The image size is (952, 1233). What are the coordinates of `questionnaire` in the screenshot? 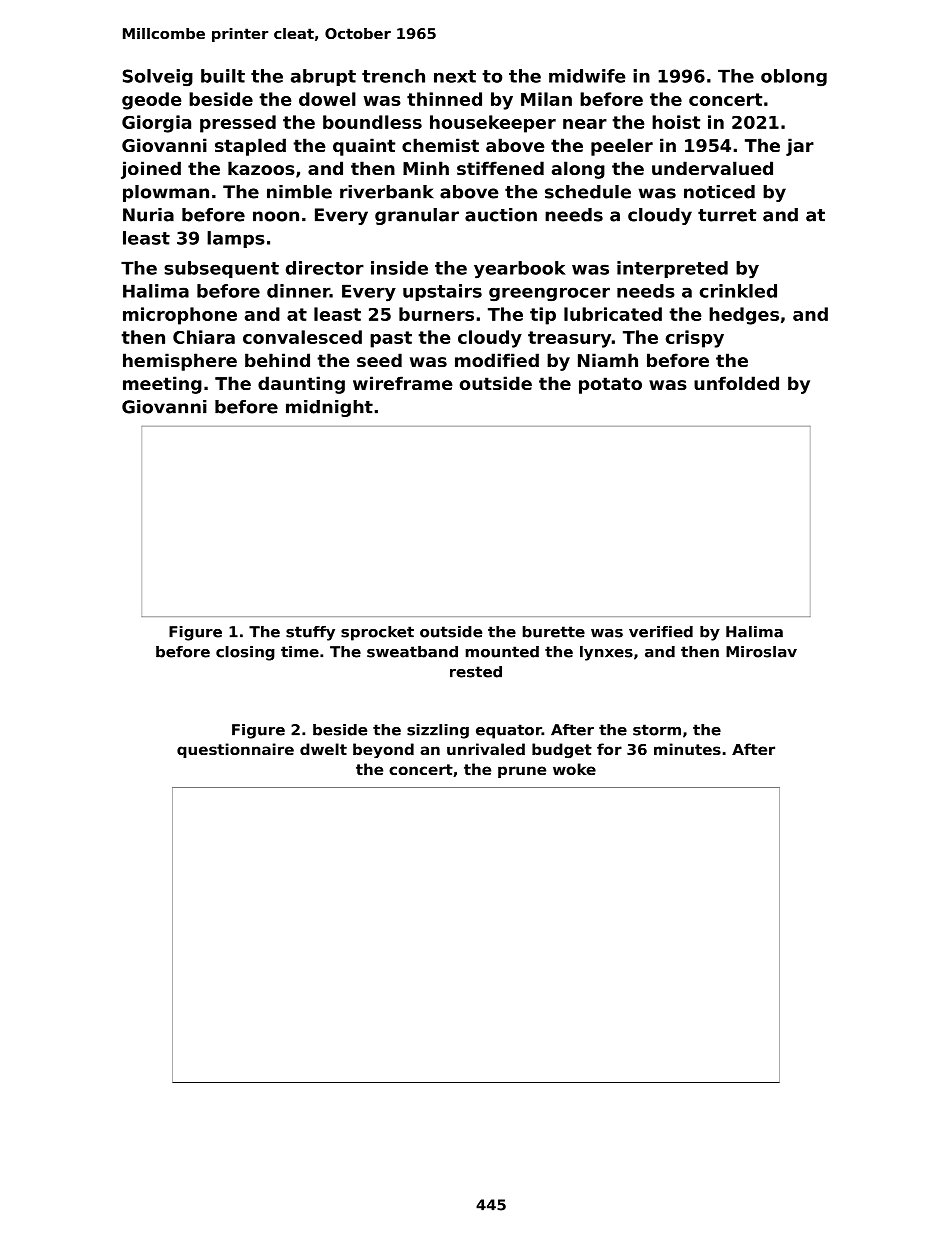 It's located at (235, 750).
